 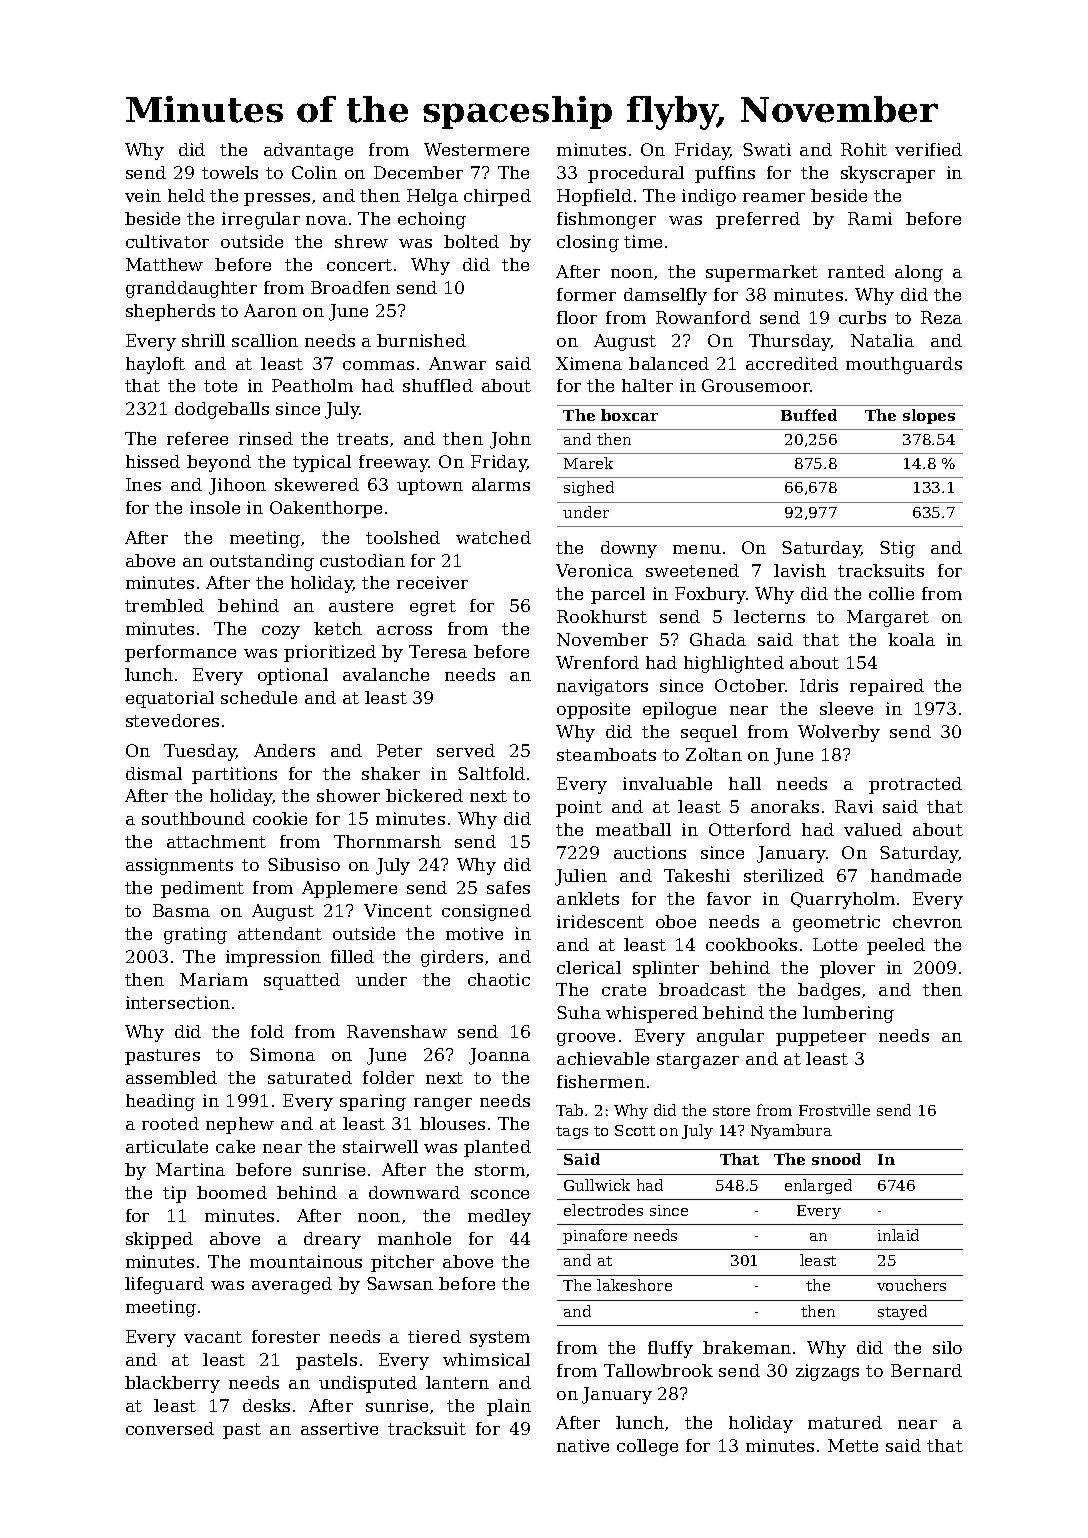 What do you see at coordinates (350, 287) in the screenshot?
I see `Broadfen` at bounding box center [350, 287].
